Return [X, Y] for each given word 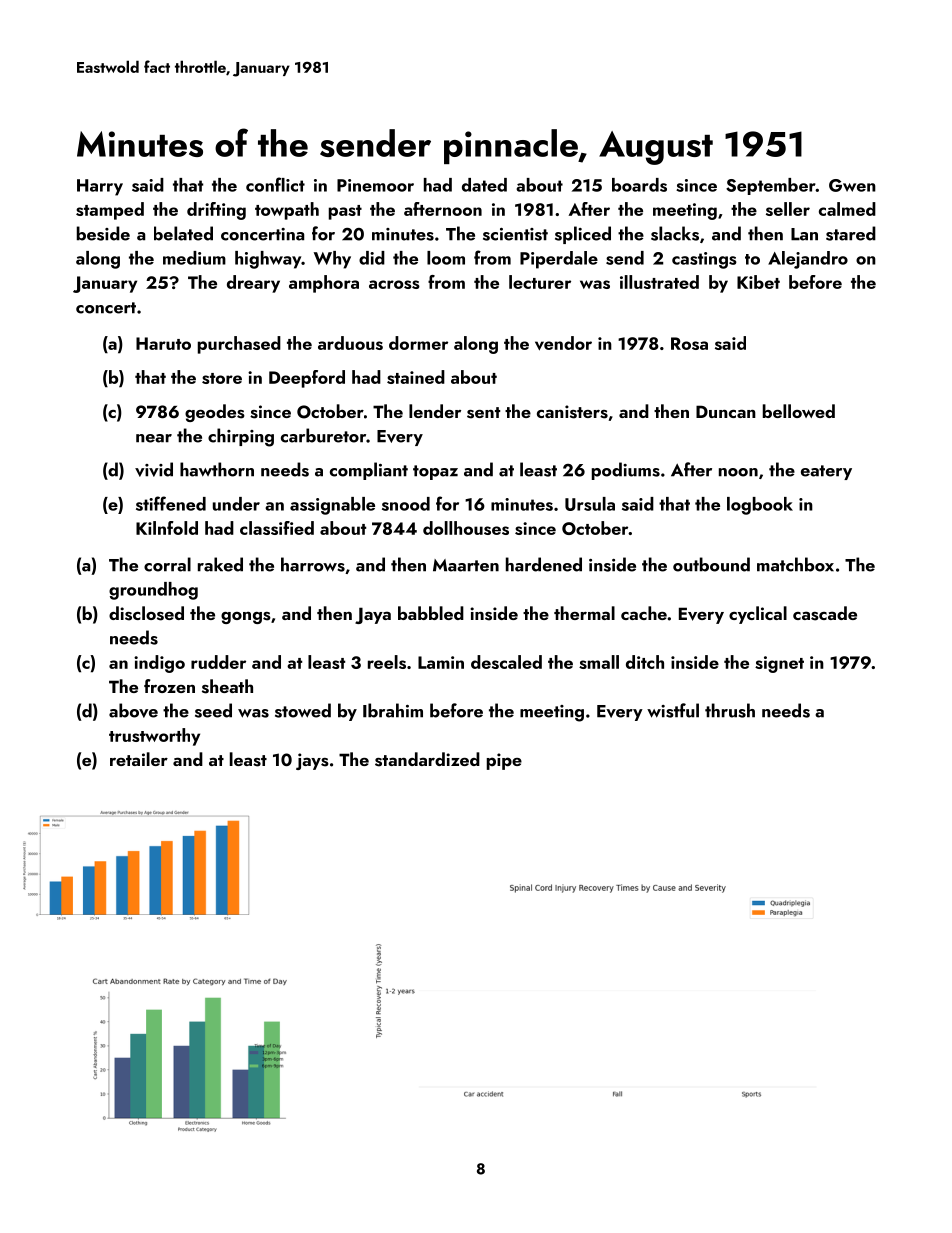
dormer [418, 343]
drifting [216, 211]
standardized [427, 759]
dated [484, 185]
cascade [825, 613]
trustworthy [154, 737]
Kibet [758, 282]
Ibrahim [393, 710]
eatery [826, 472]
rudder [218, 662]
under [236, 504]
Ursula [590, 504]
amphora [324, 284]
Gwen [852, 185]
